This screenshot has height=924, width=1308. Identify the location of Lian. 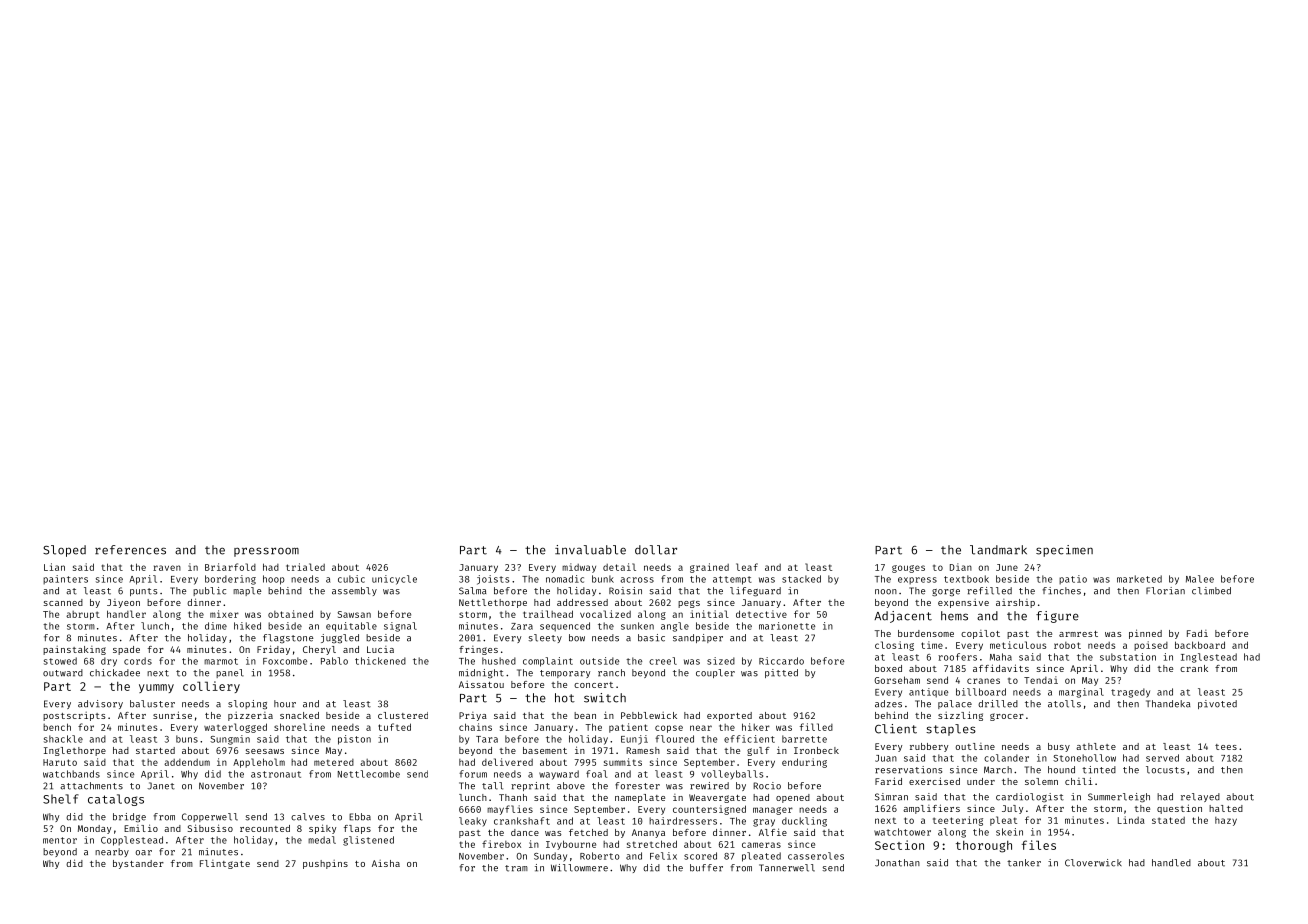
(54, 567).
